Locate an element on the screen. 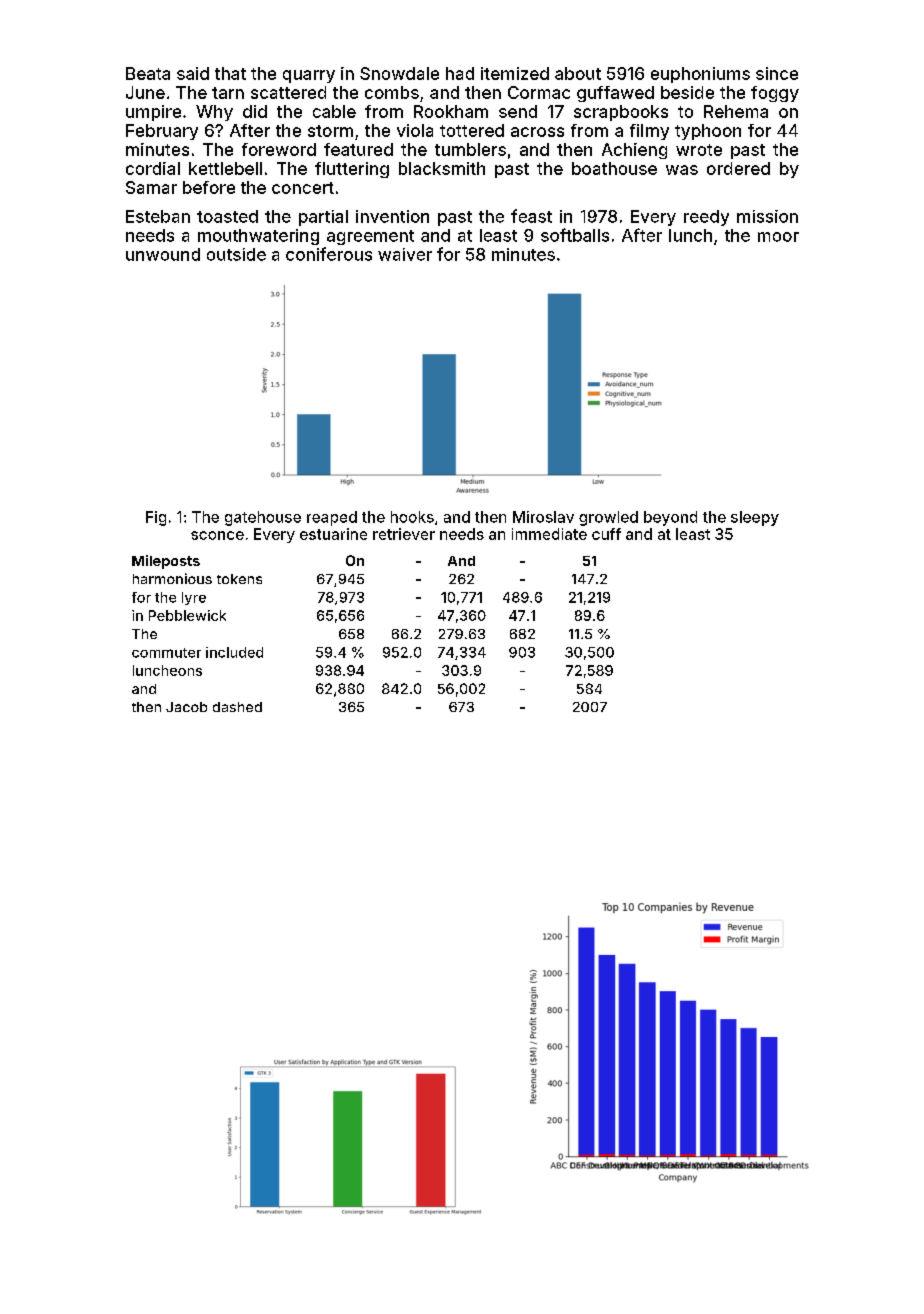  boathouse is located at coordinates (614, 168).
